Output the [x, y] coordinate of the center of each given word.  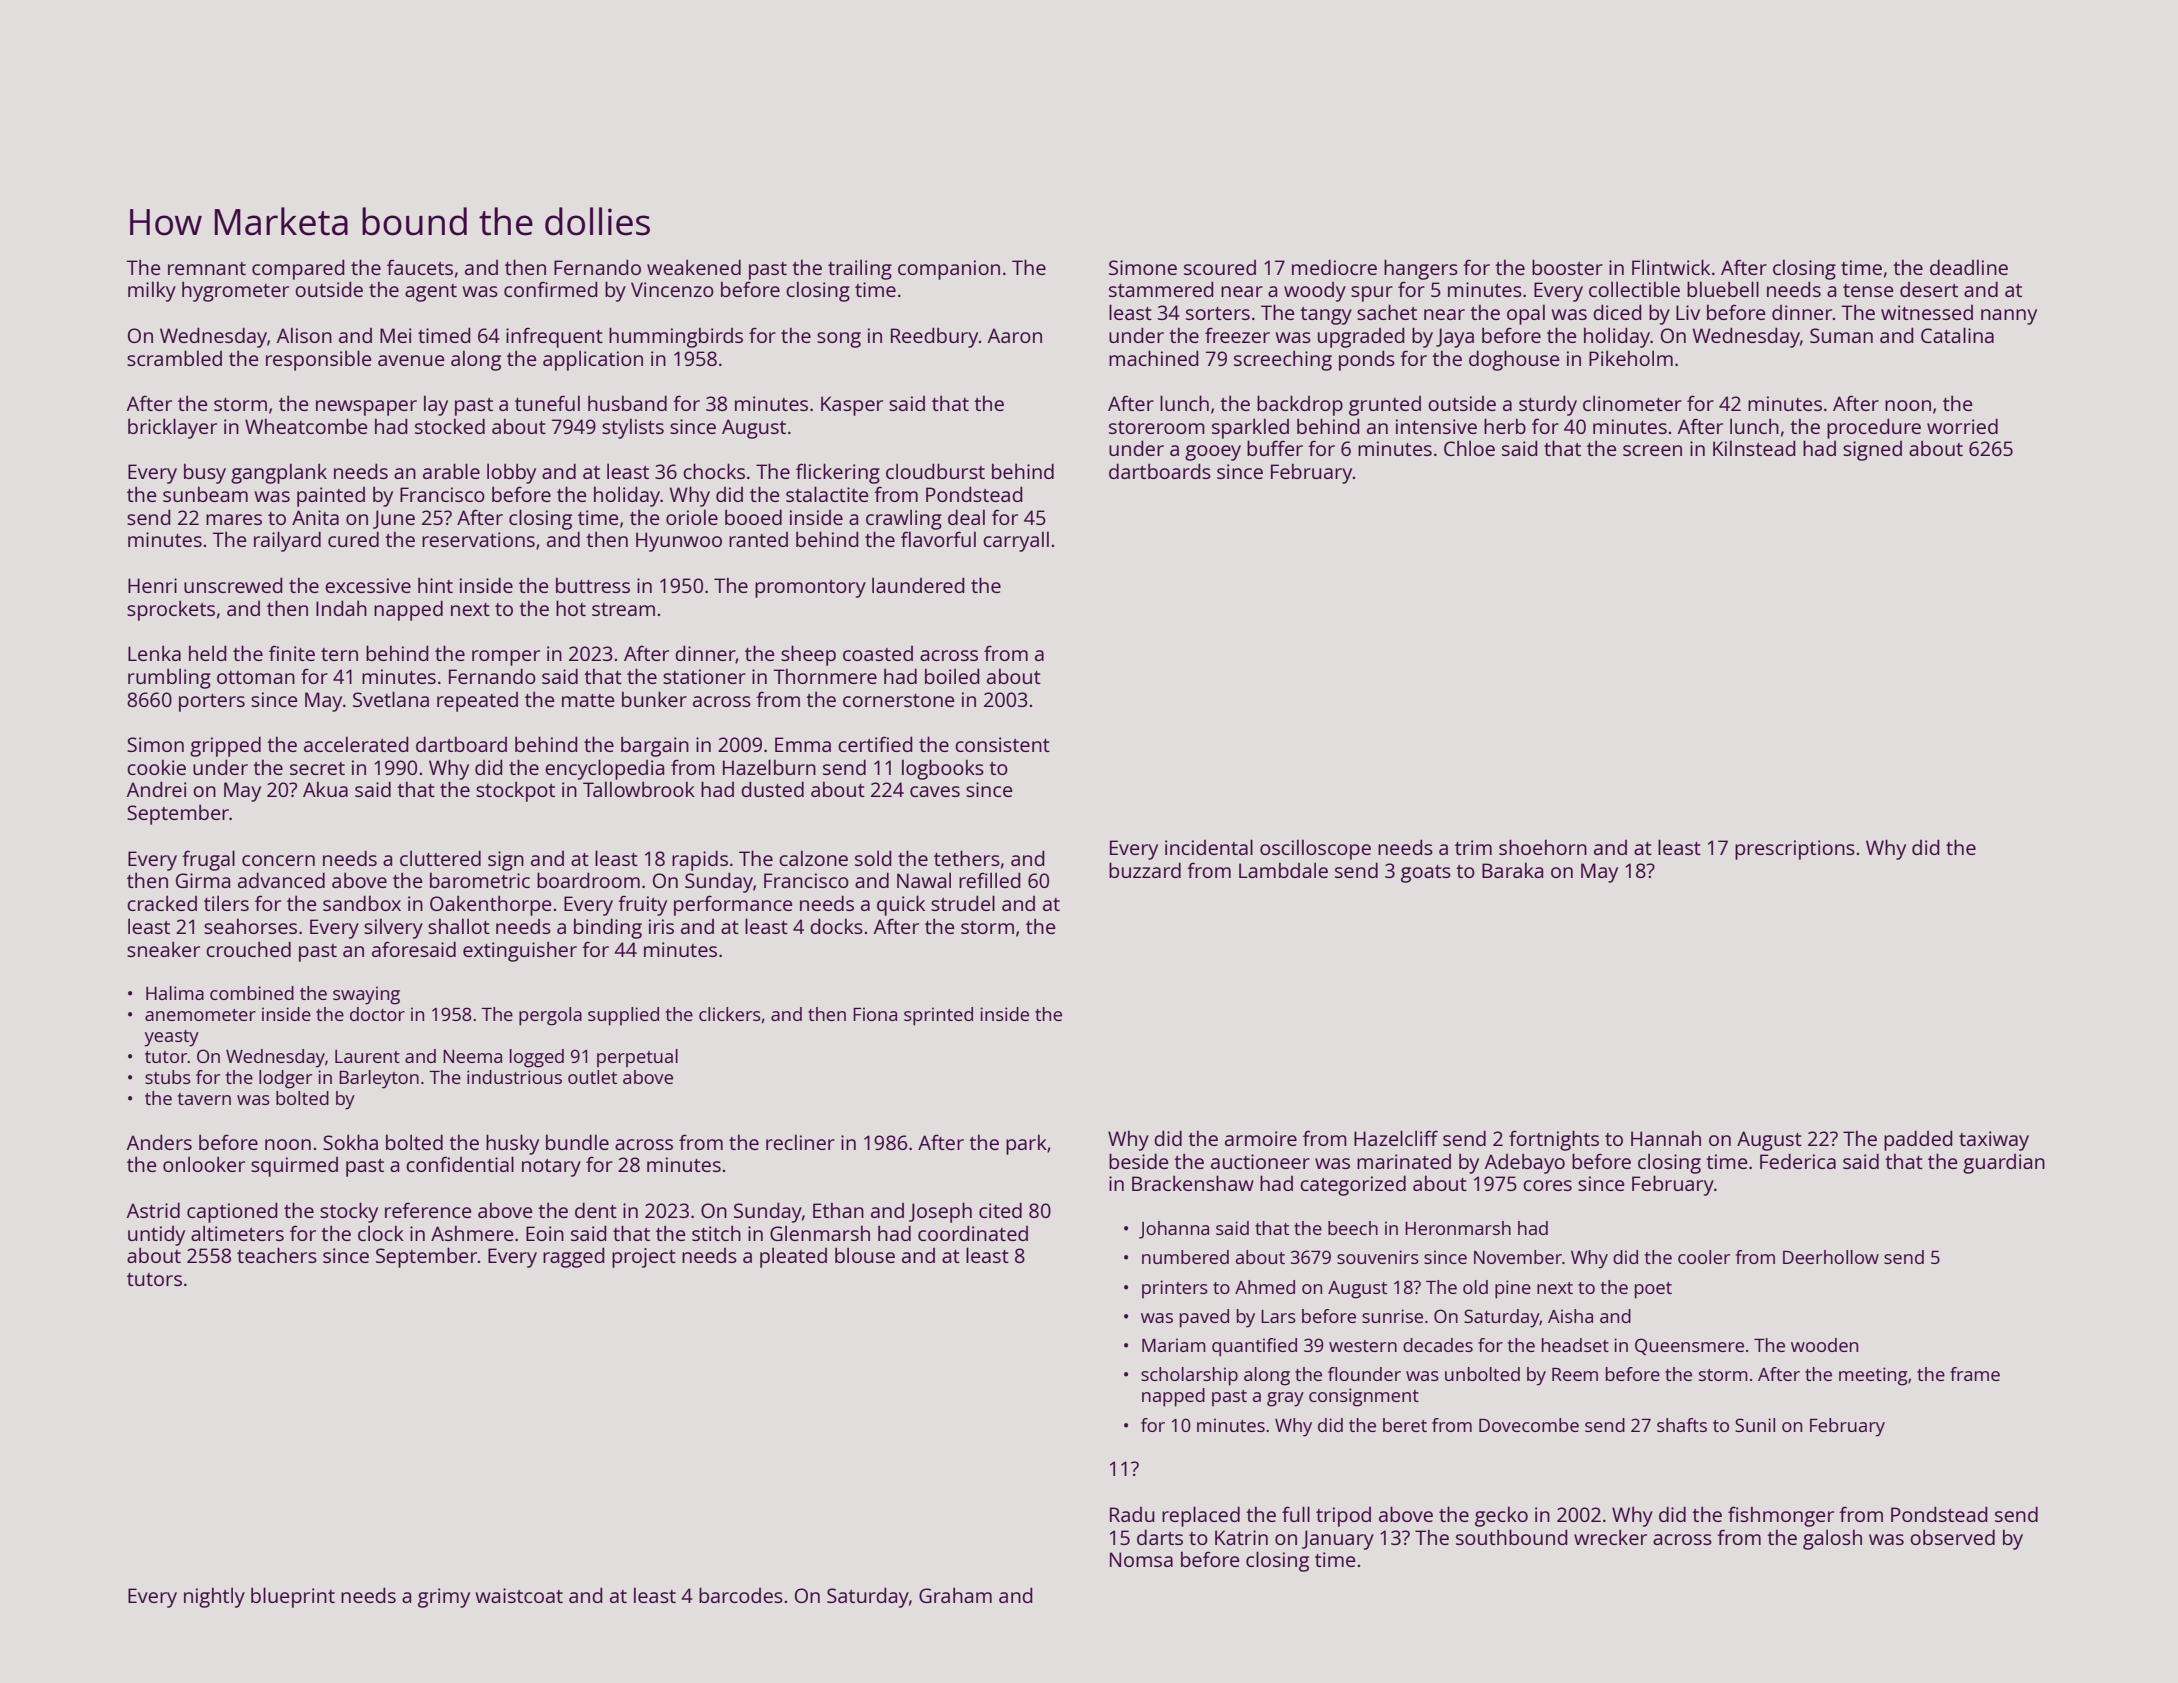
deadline [1969, 267]
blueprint [293, 1597]
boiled [952, 676]
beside [1139, 1161]
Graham [955, 1595]
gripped [225, 746]
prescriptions [1795, 850]
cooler [1704, 1257]
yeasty [171, 1038]
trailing [860, 269]
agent [431, 293]
